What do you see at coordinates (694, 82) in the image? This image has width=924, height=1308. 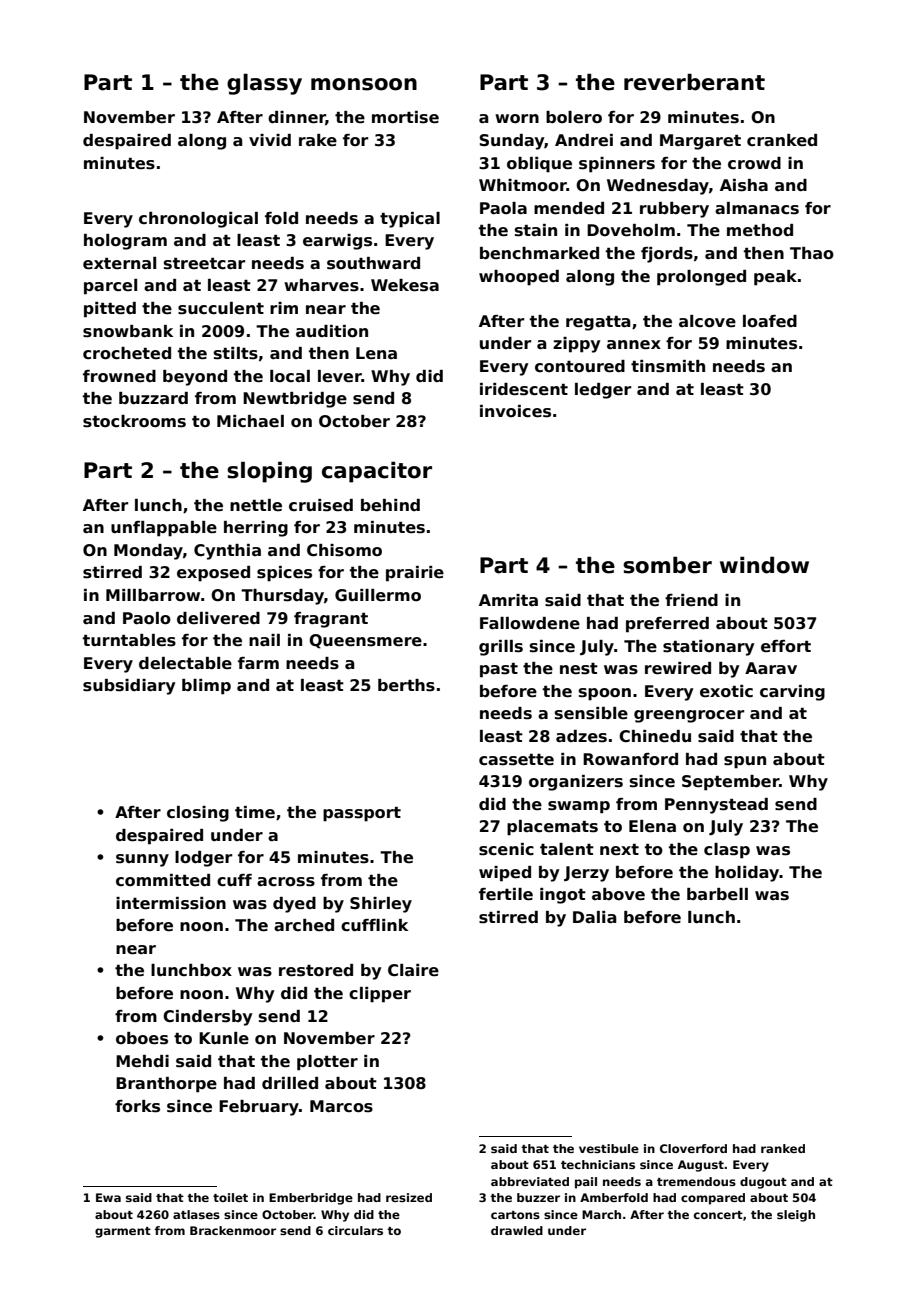 I see `reverberant` at bounding box center [694, 82].
